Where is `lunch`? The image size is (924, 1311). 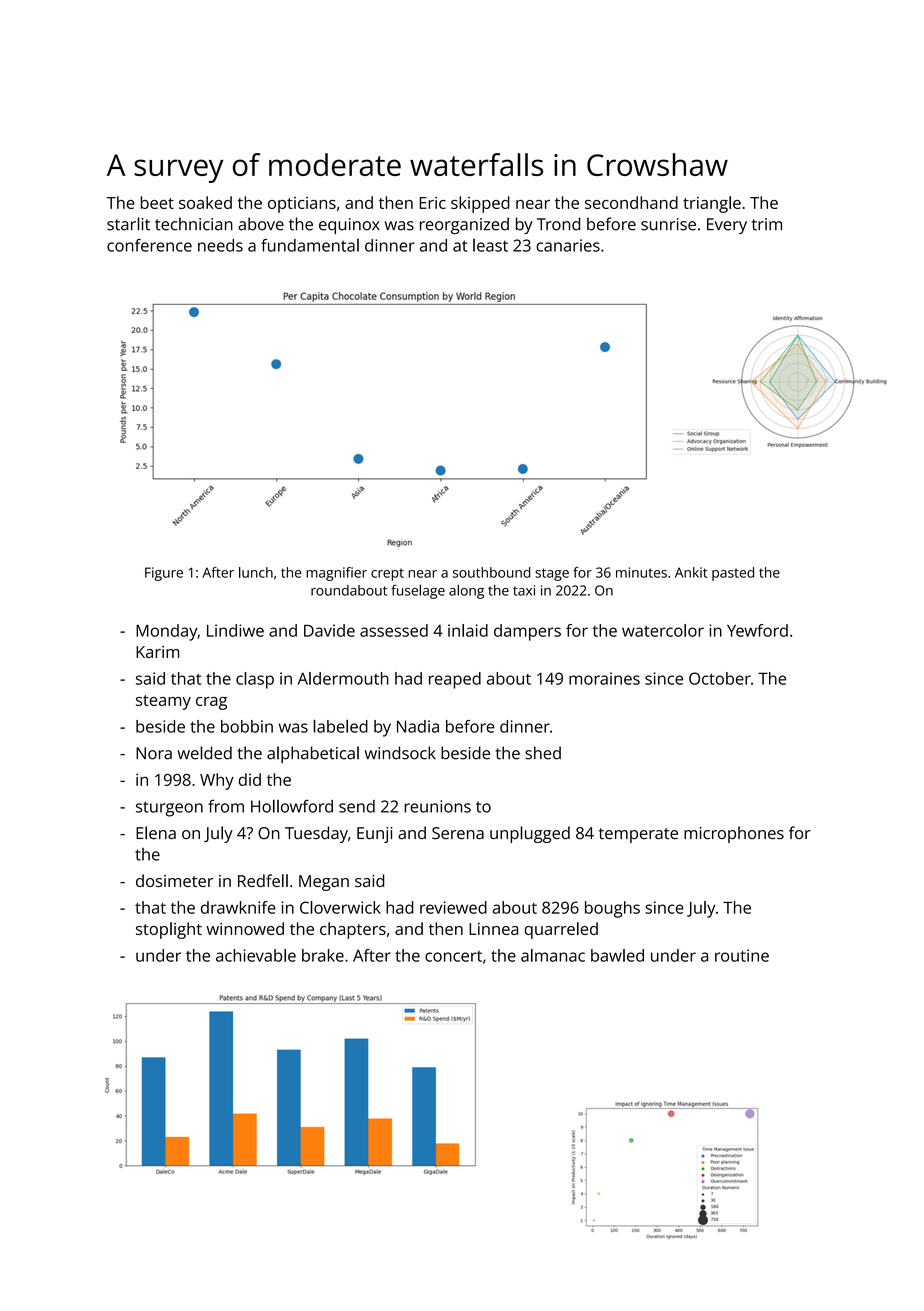 lunch is located at coordinates (256, 572).
